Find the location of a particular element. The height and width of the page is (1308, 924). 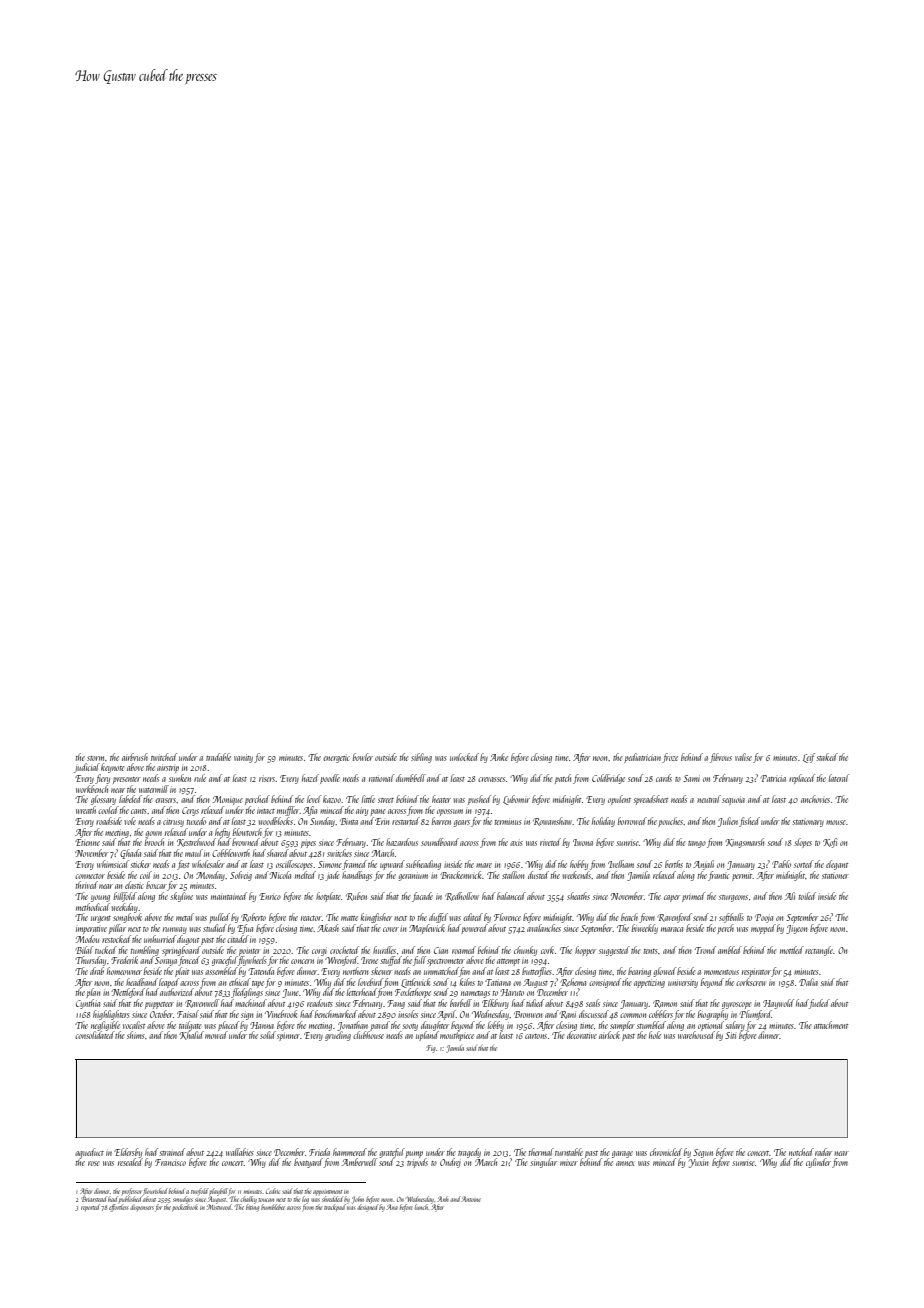

mouse is located at coordinates (836, 822).
